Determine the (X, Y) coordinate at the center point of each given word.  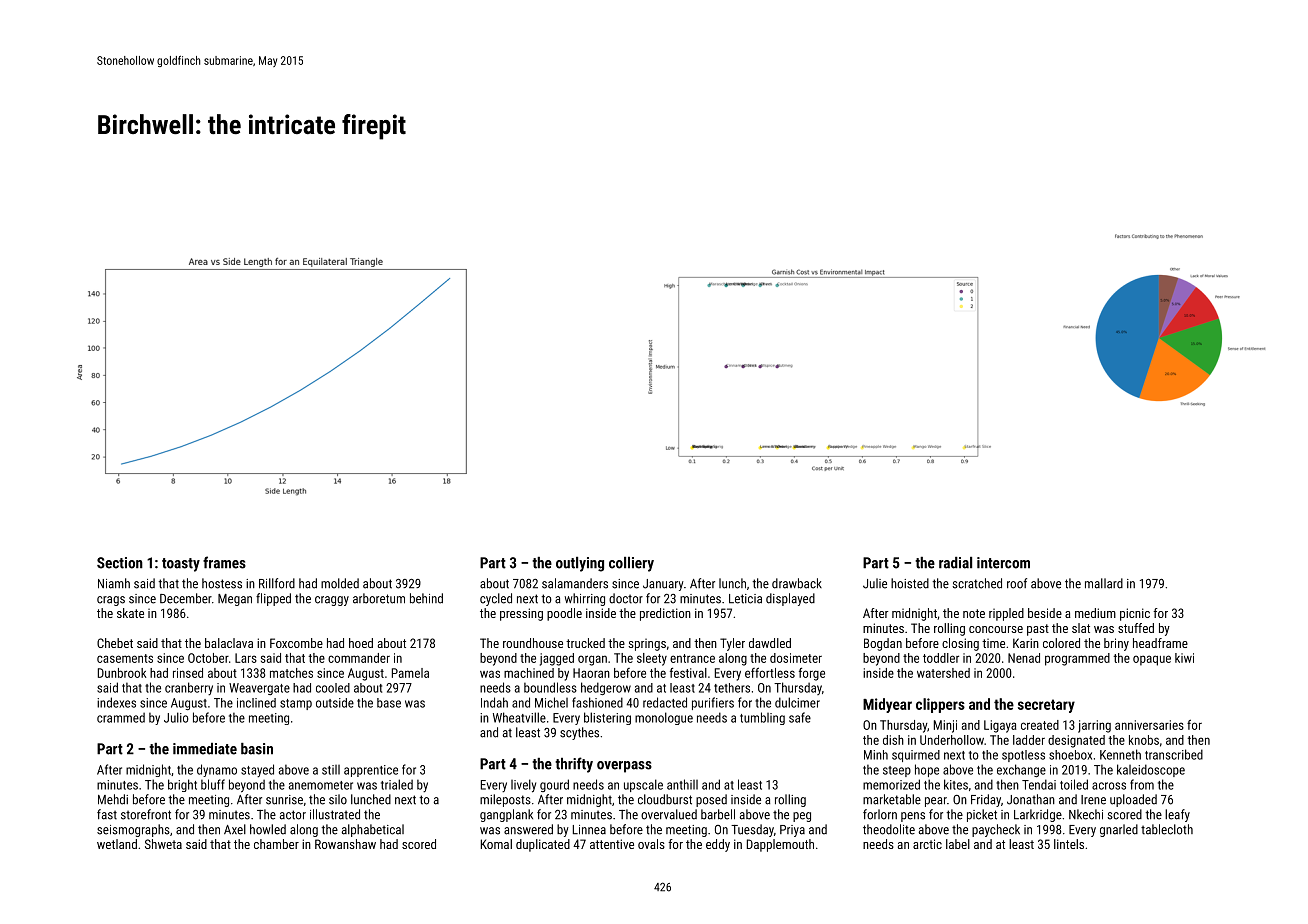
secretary (1046, 706)
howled (268, 829)
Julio (176, 717)
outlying (580, 564)
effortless (770, 672)
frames (224, 562)
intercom (1003, 563)
